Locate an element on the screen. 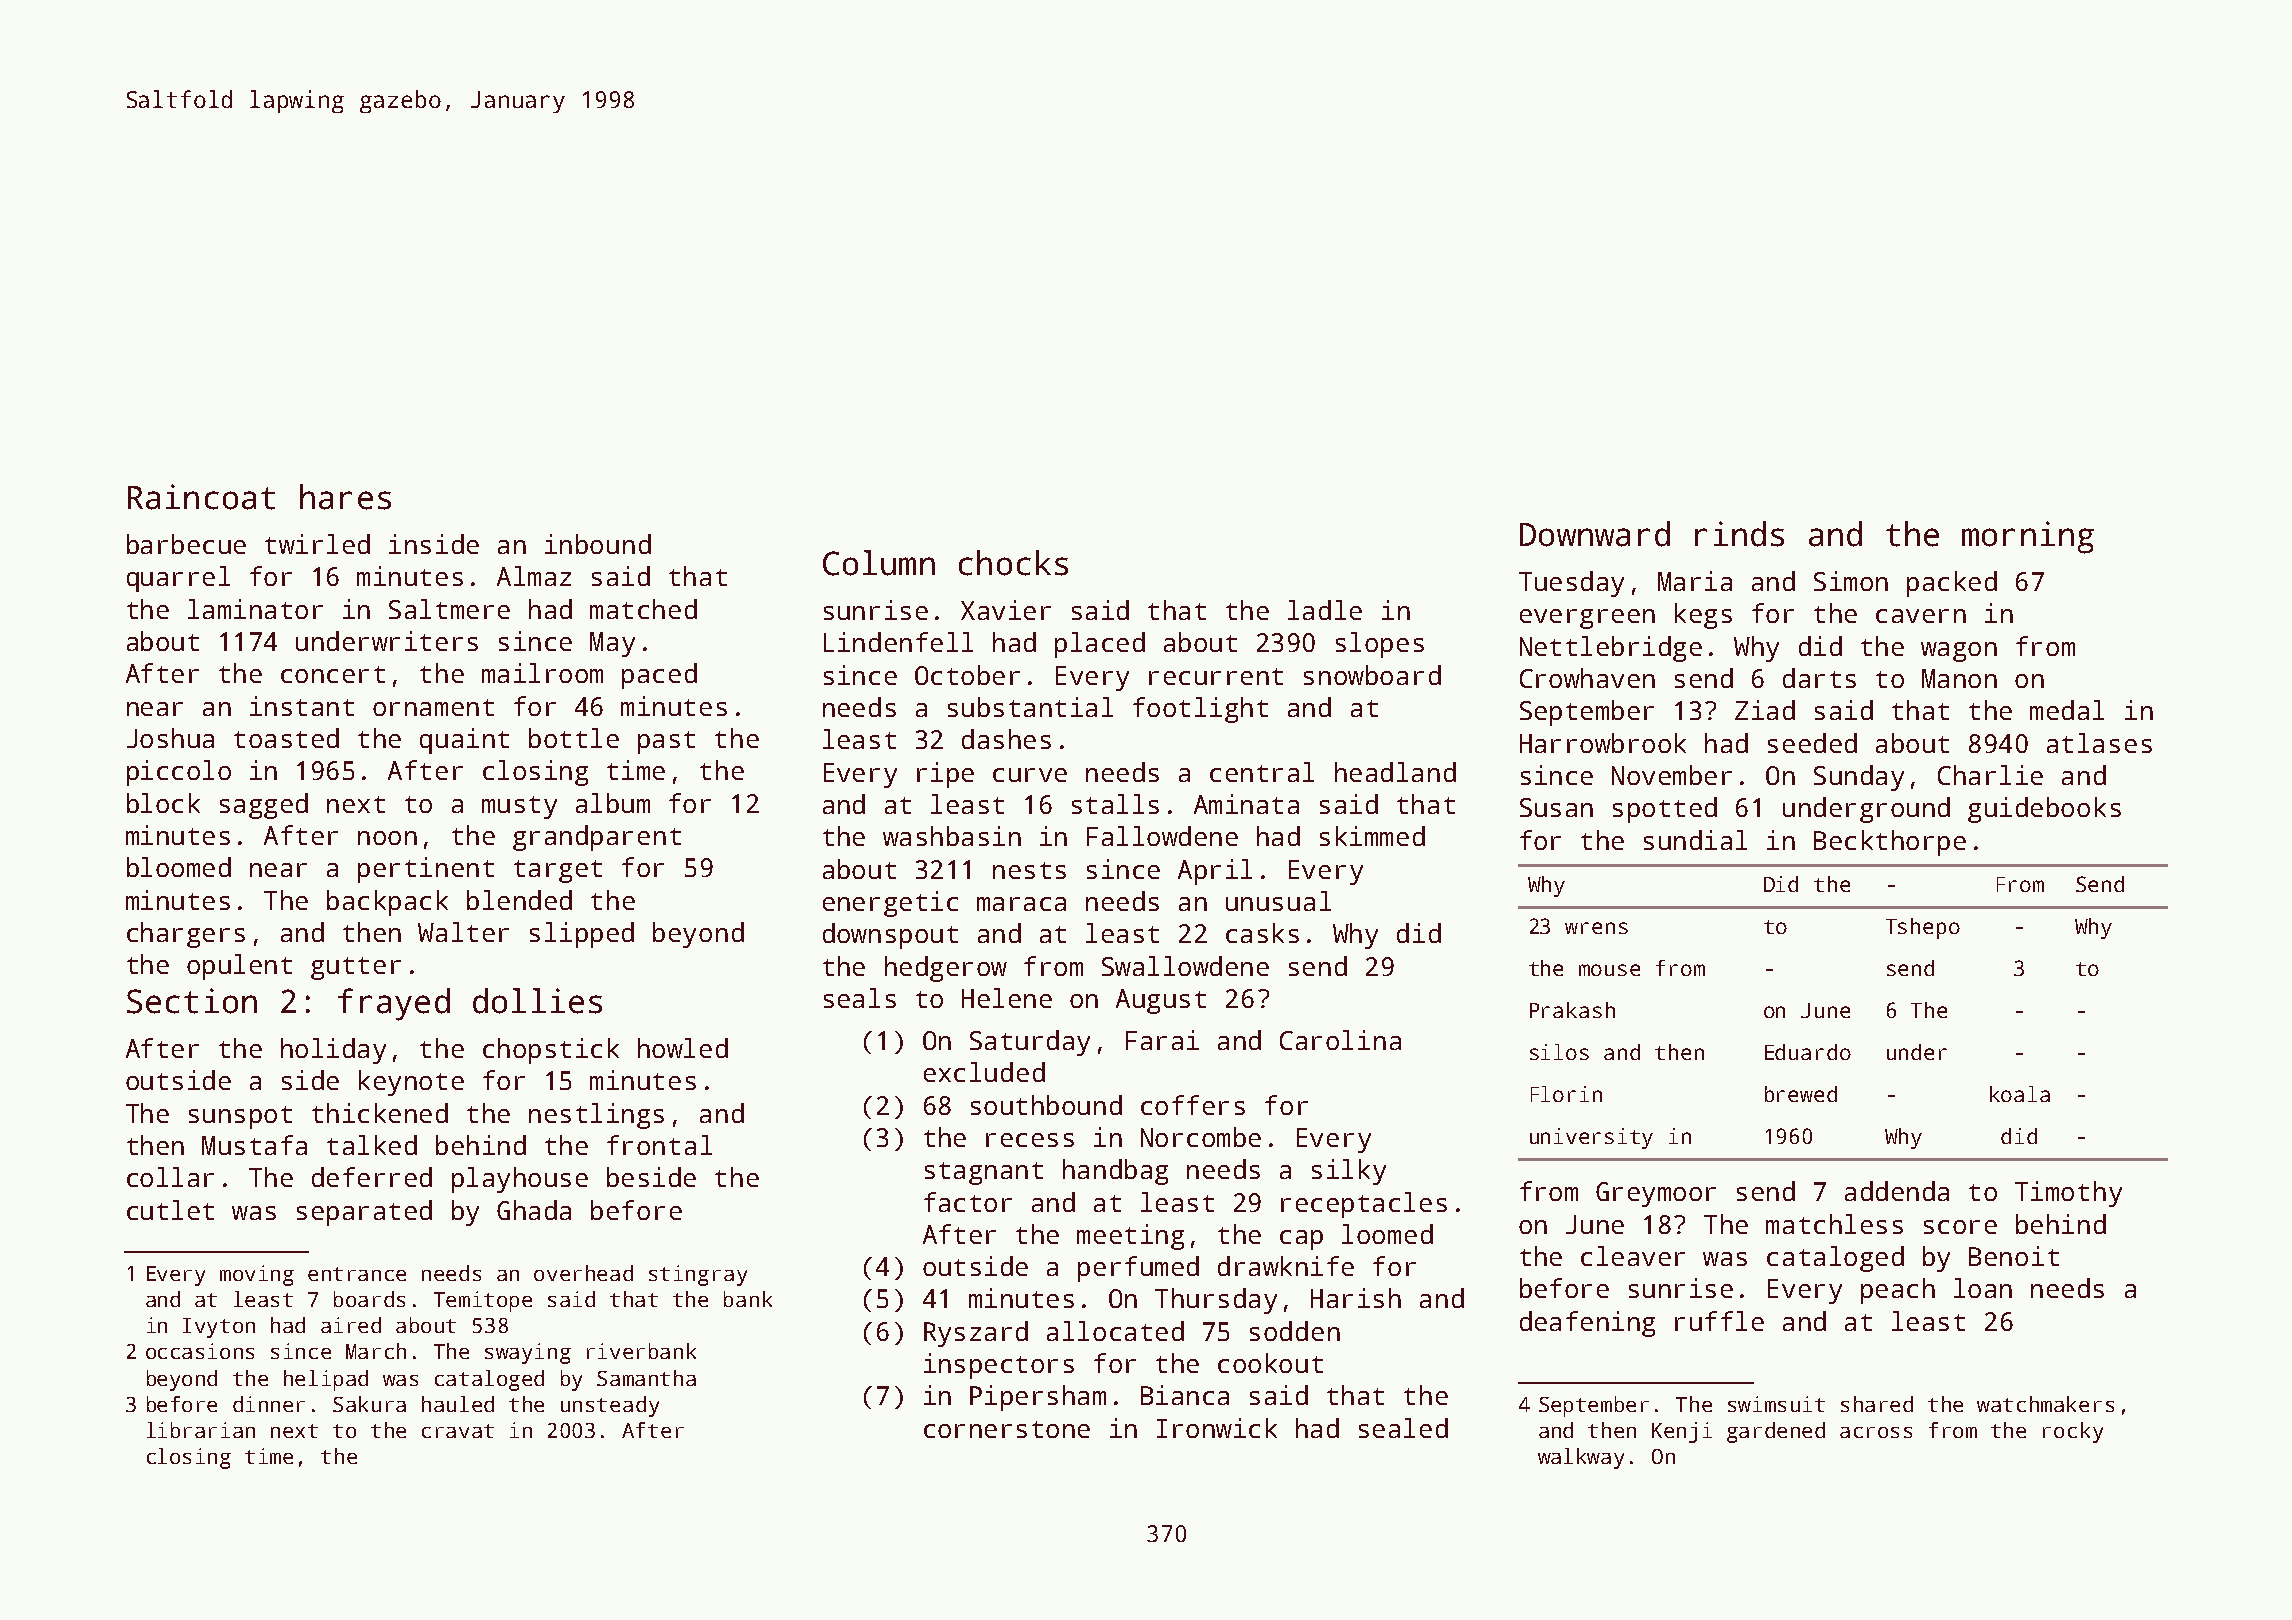 This screenshot has width=2292, height=1620. Harish is located at coordinates (1356, 1298).
